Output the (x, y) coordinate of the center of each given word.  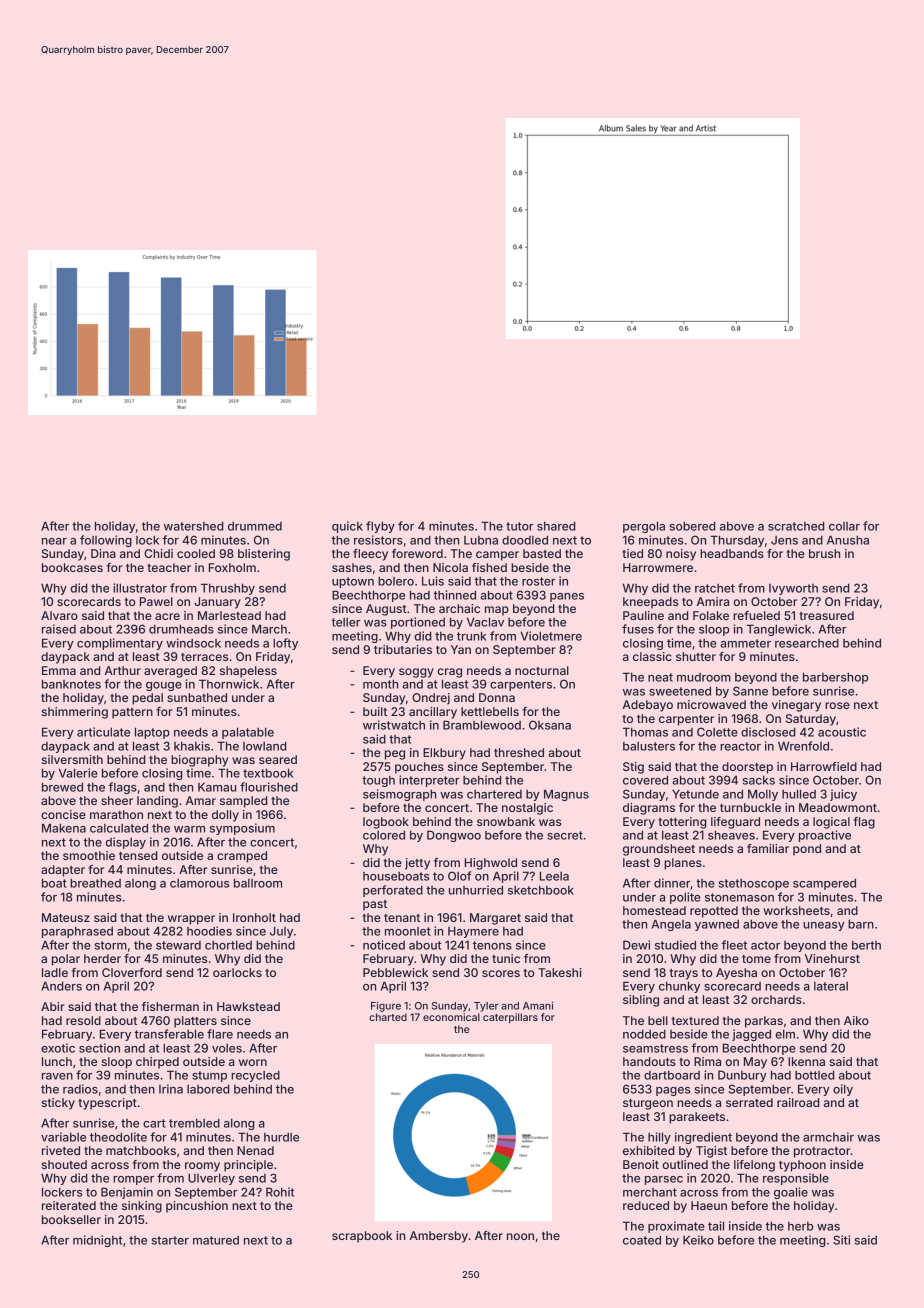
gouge (164, 686)
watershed (194, 526)
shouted (64, 1164)
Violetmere (551, 636)
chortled (228, 945)
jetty (417, 864)
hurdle (281, 1137)
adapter (63, 871)
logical (831, 823)
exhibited (649, 1150)
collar (844, 526)
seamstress (655, 1048)
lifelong (754, 1166)
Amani (538, 1005)
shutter (696, 656)
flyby (380, 527)
